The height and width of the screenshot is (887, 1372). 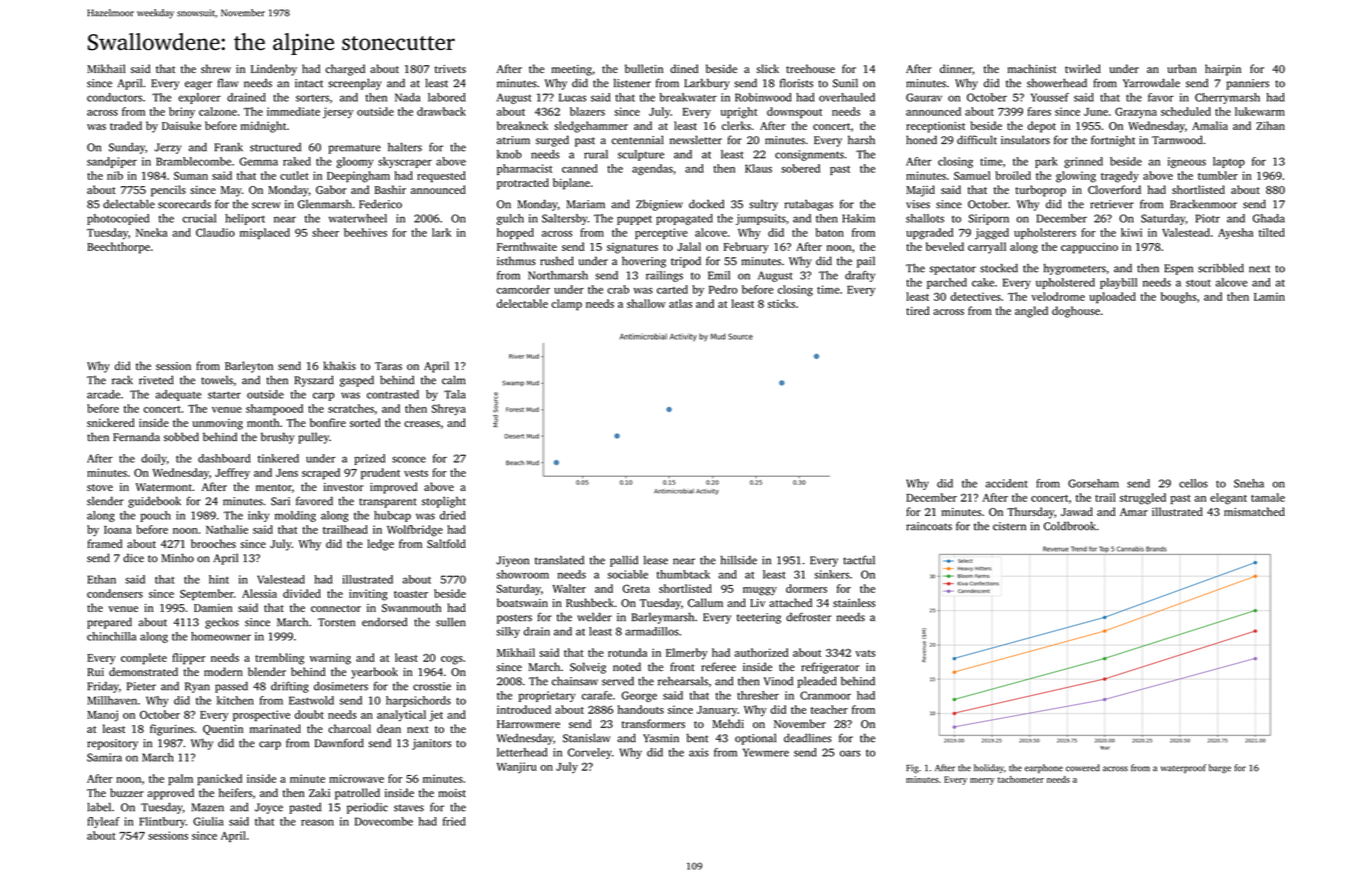 What do you see at coordinates (850, 753) in the screenshot?
I see `oars` at bounding box center [850, 753].
